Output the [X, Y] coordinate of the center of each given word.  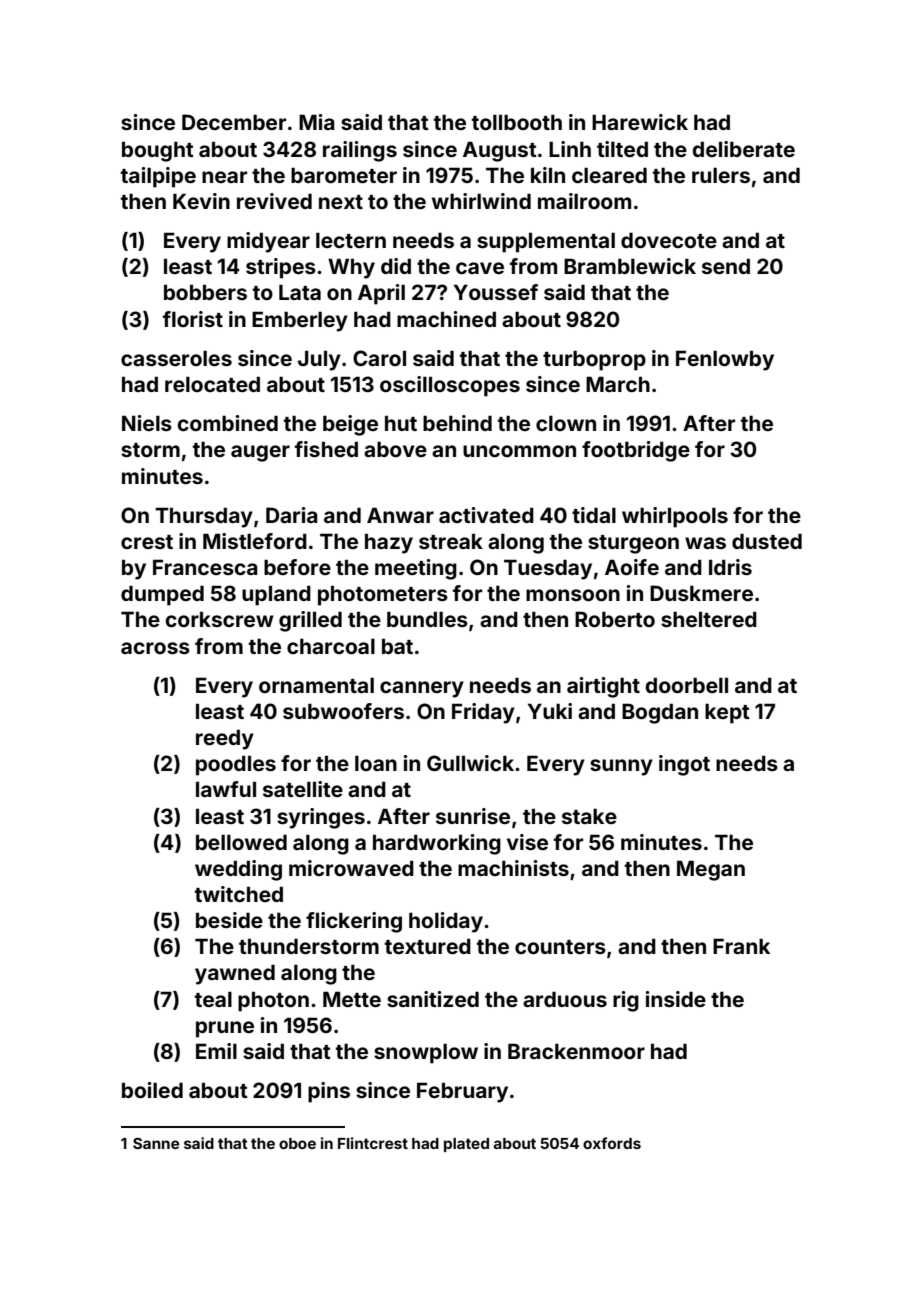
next [341, 202]
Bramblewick [630, 266]
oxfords [612, 1143]
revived [274, 201]
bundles [427, 619]
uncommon [519, 451]
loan [376, 763]
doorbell [687, 685]
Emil [216, 1051]
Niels [147, 423]
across [155, 648]
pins [329, 1092]
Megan [711, 870]
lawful [226, 789]
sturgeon [633, 544]
